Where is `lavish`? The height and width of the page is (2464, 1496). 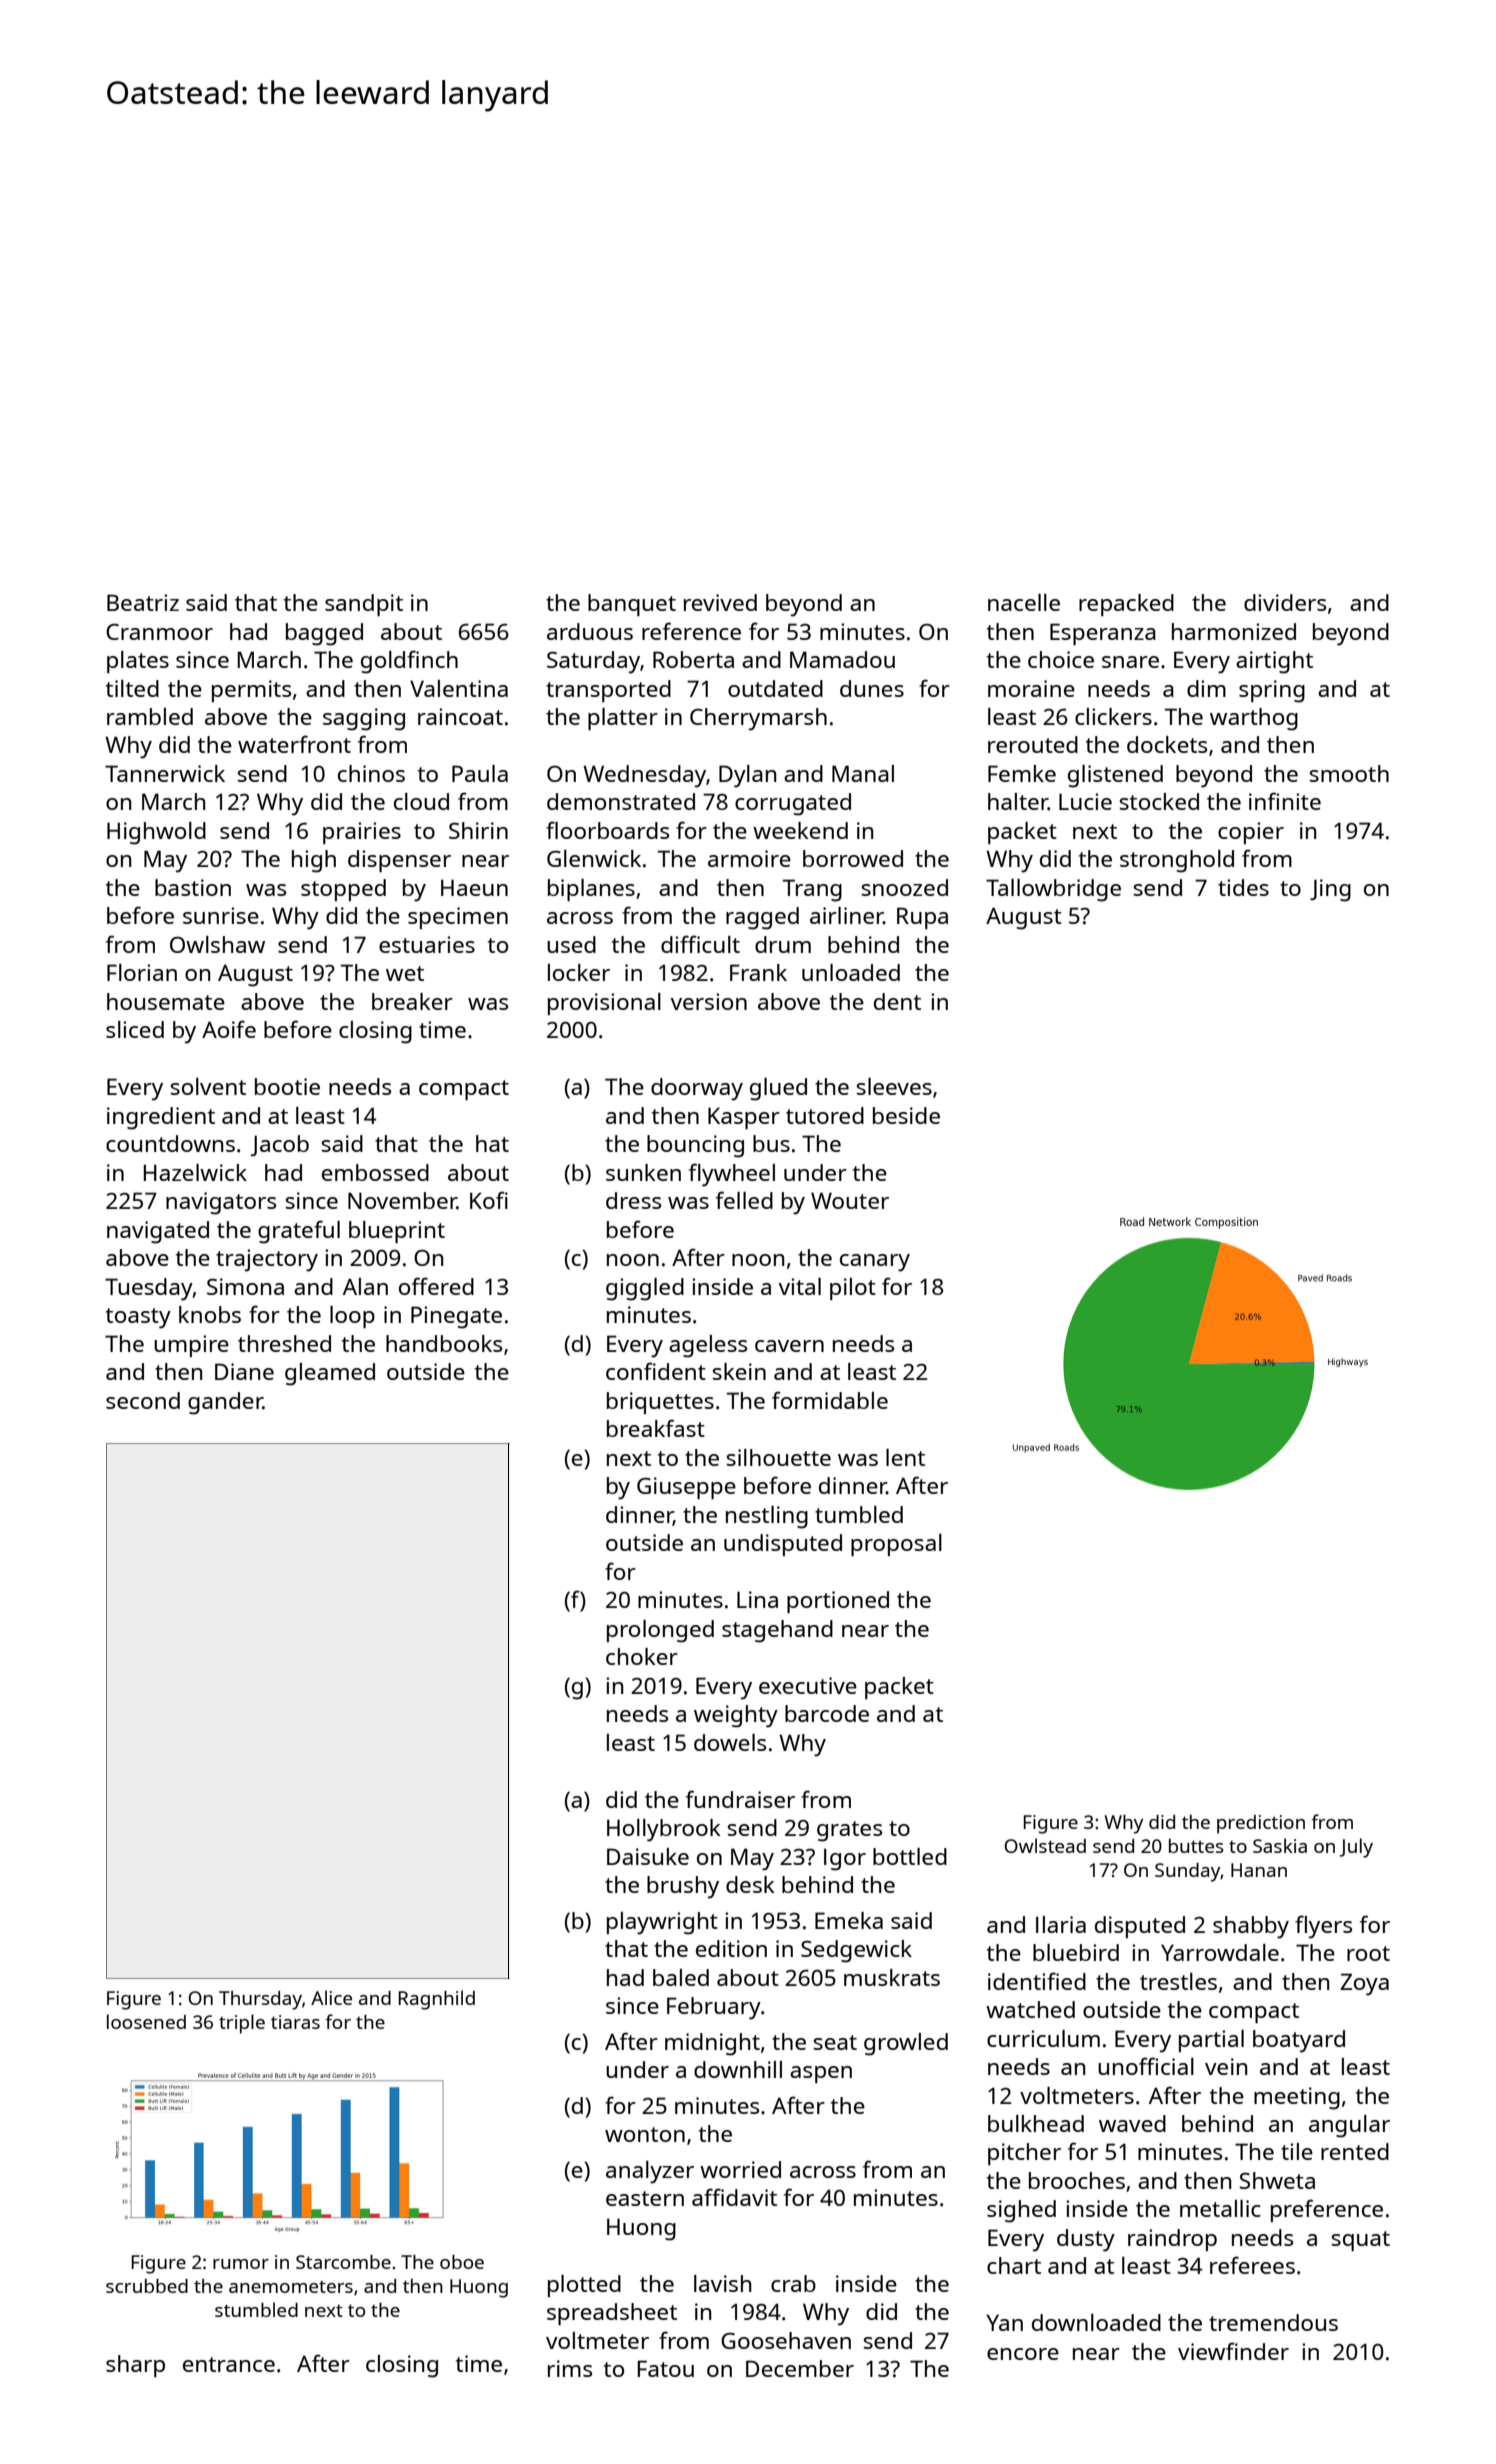
lavish is located at coordinates (722, 2283).
